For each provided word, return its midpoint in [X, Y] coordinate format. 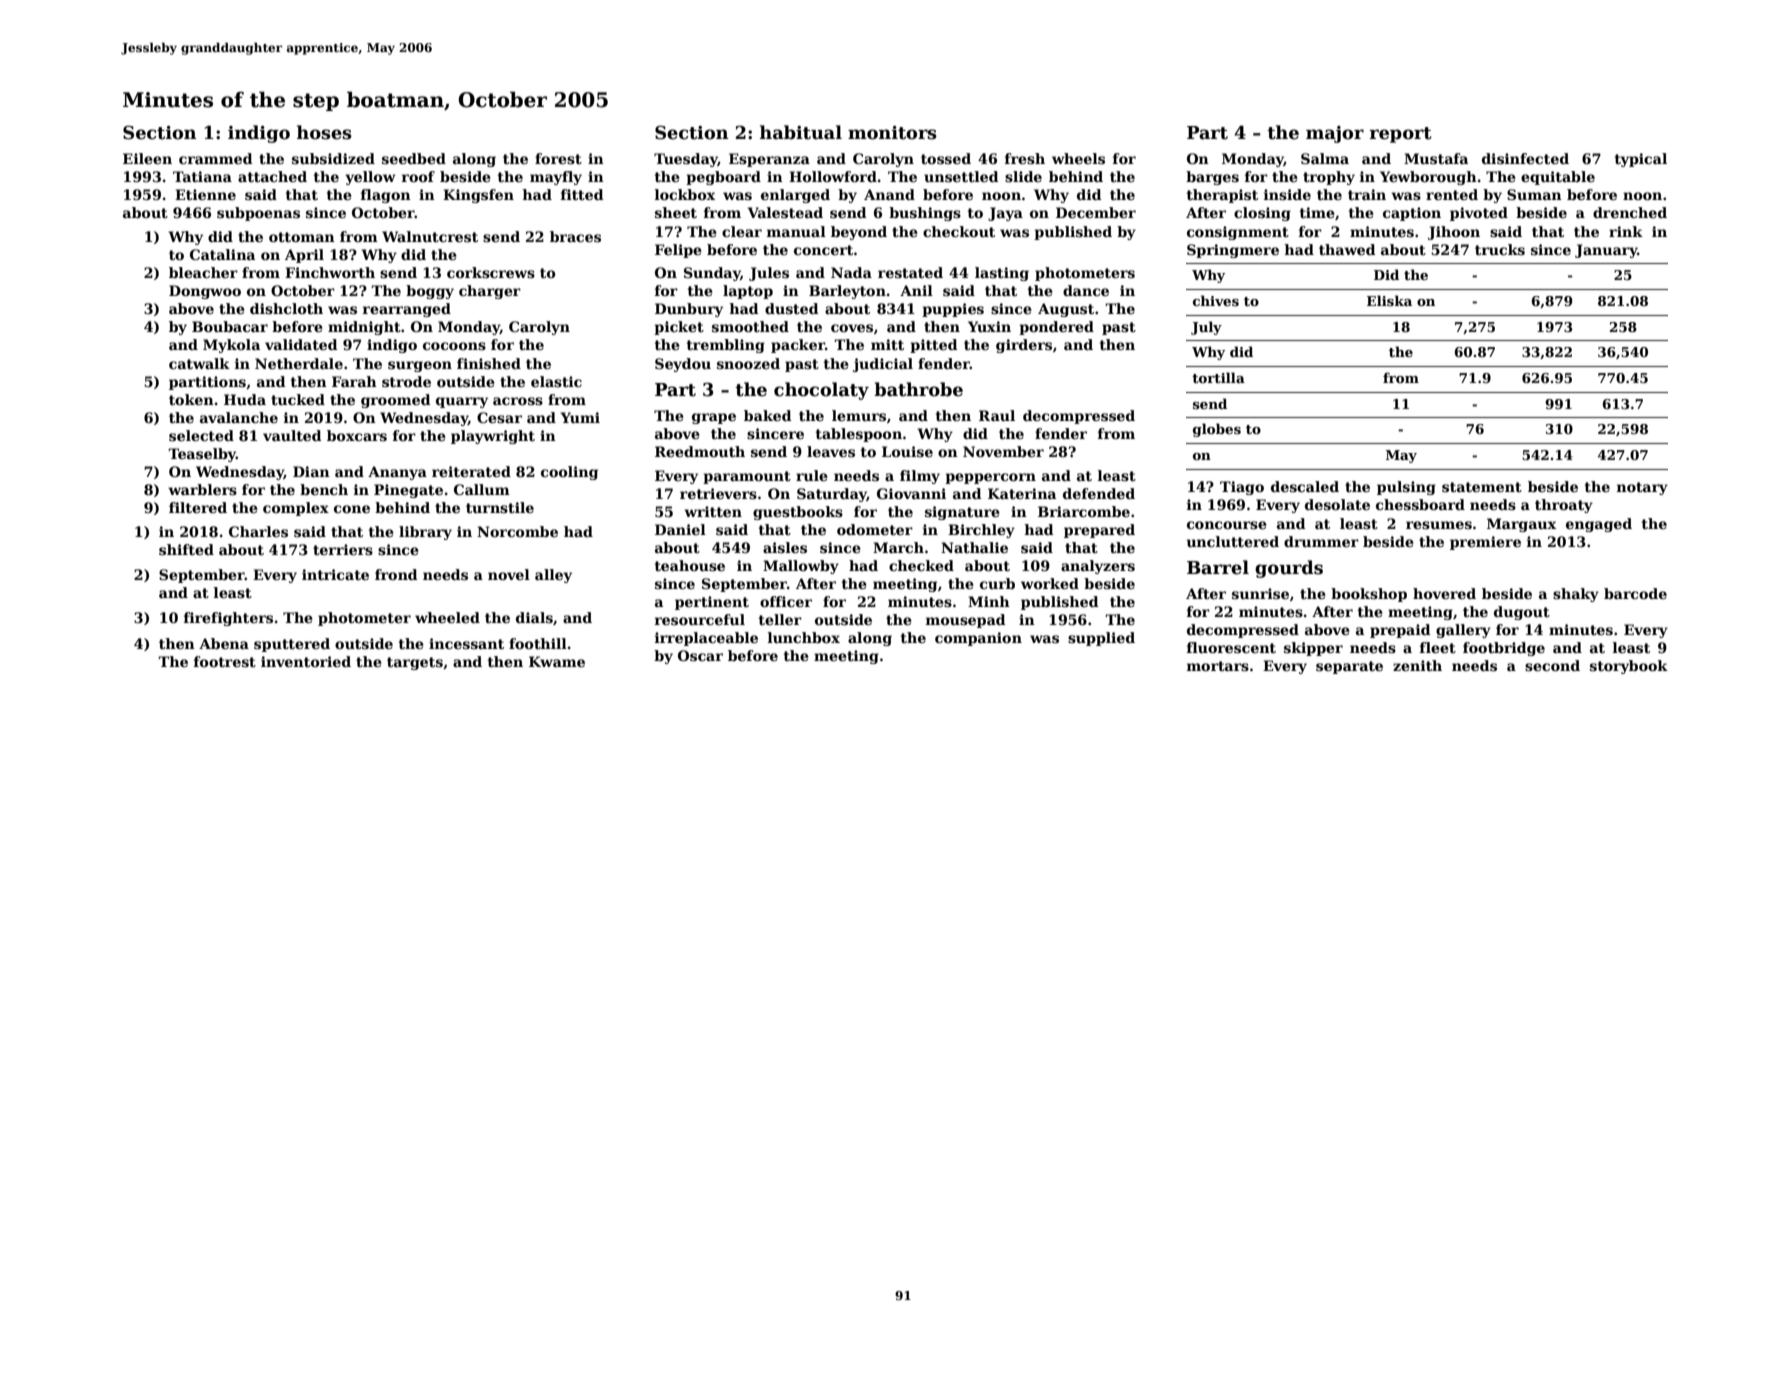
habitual [801, 132]
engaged [1599, 525]
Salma [1325, 158]
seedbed [414, 158]
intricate [335, 574]
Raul [997, 415]
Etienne [205, 194]
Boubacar [230, 326]
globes [1217, 430]
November [1003, 451]
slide [1023, 176]
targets [415, 663]
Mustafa [1436, 158]
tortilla [1218, 377]
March [898, 547]
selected [201, 435]
